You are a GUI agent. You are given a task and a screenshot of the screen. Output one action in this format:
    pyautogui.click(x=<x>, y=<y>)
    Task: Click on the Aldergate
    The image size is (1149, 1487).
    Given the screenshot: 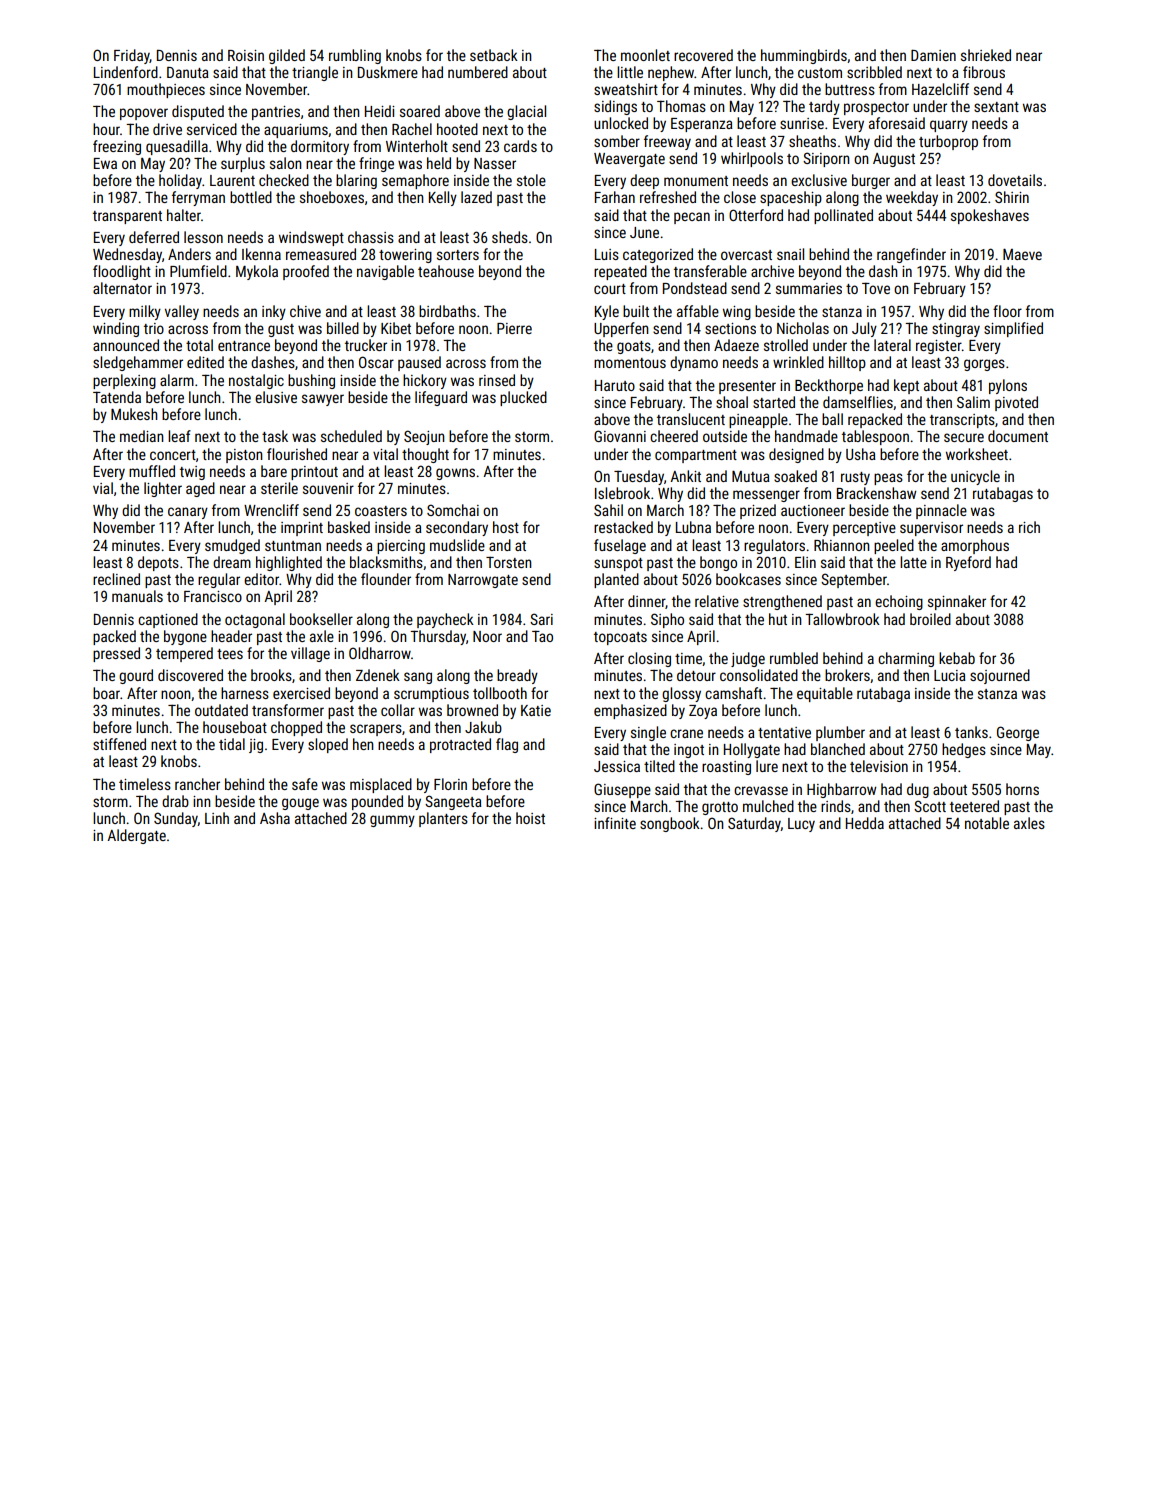 What is the action you would take?
    pyautogui.click(x=136, y=836)
